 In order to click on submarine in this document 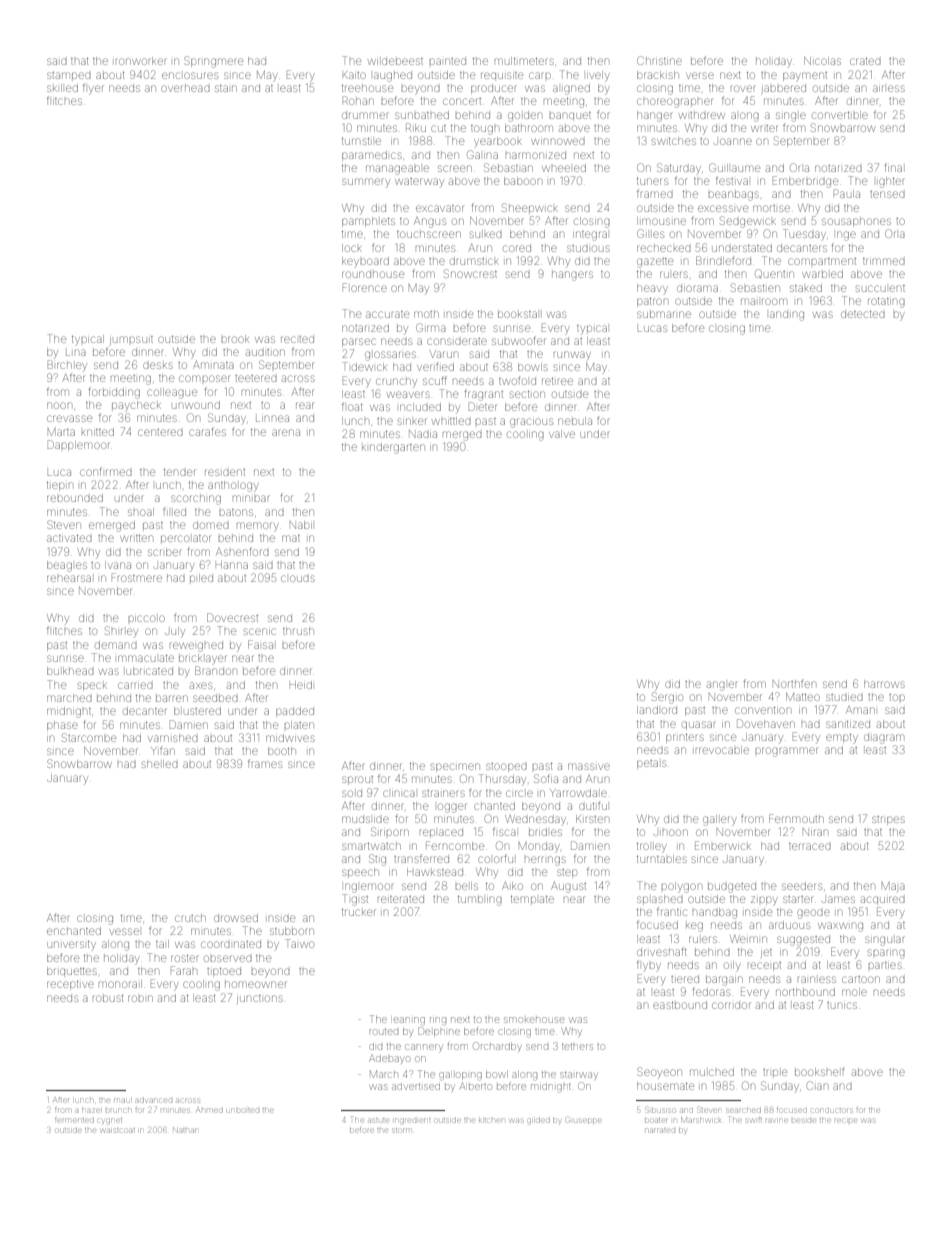, I will do `click(664, 314)`.
